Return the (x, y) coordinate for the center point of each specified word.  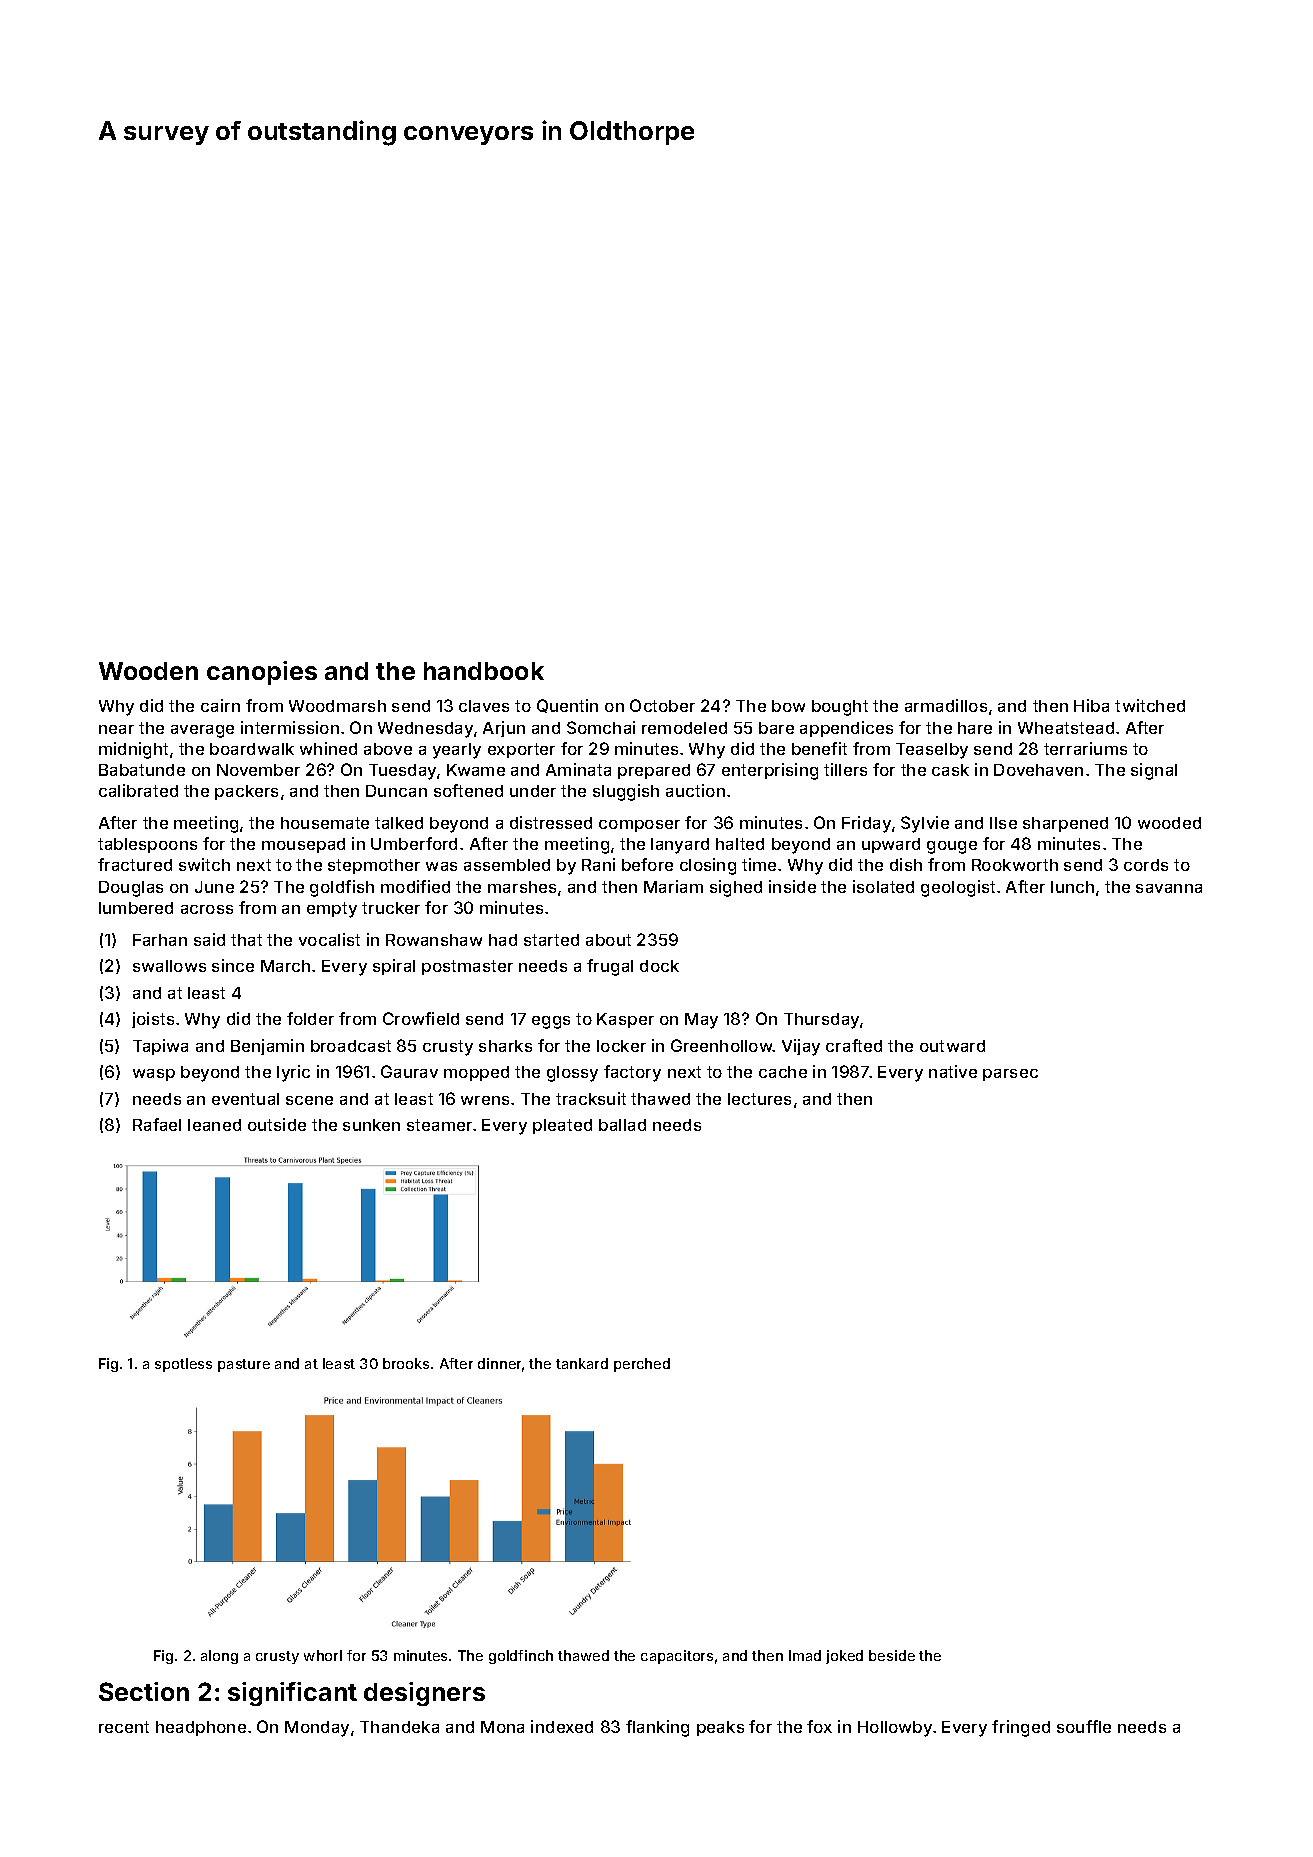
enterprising (770, 771)
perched (642, 1365)
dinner (499, 1363)
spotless (183, 1365)
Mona (502, 1727)
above (388, 749)
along (219, 1657)
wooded (1169, 823)
